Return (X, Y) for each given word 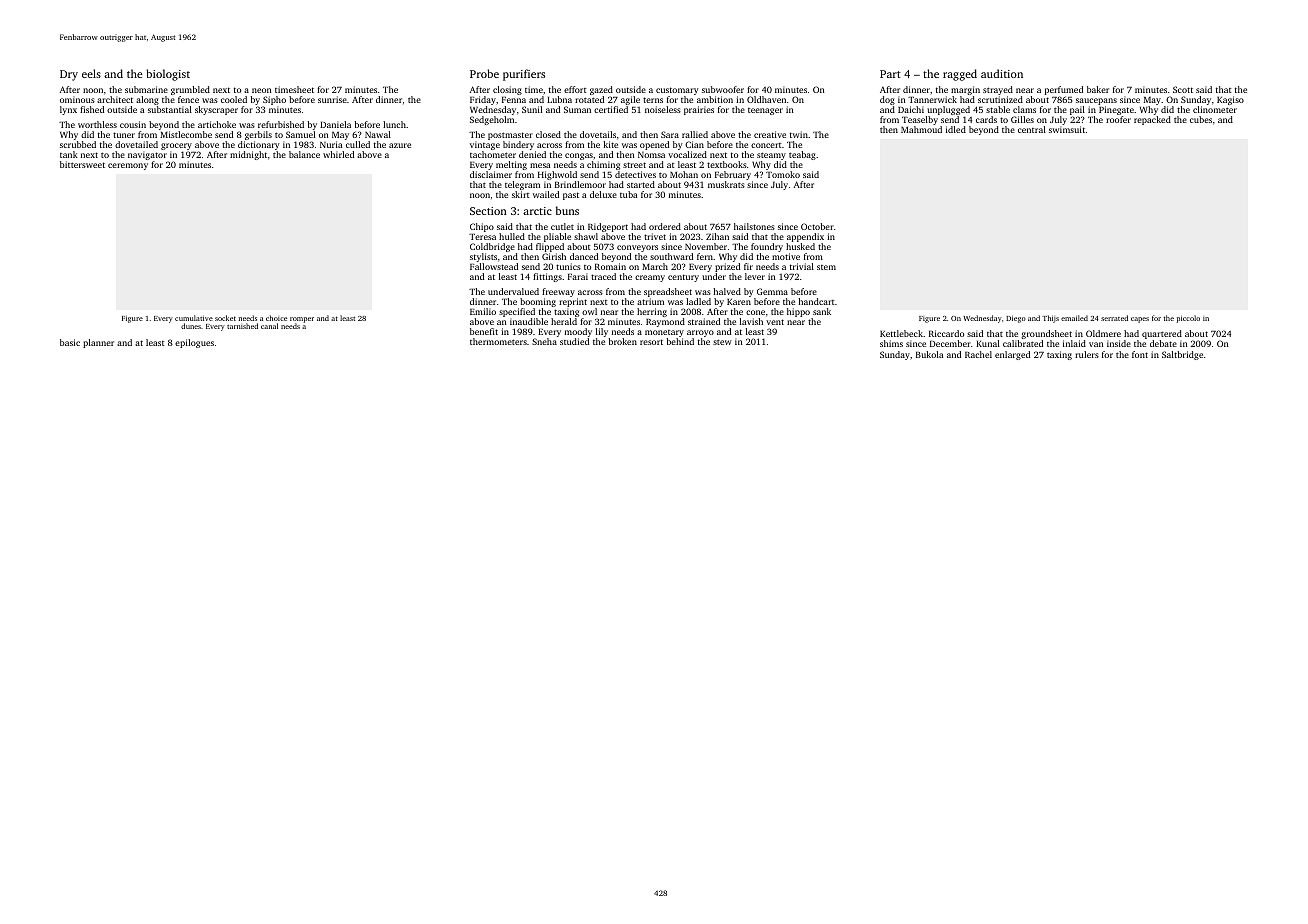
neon (261, 90)
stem (826, 267)
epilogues (194, 343)
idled (956, 129)
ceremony (128, 166)
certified (611, 109)
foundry (767, 247)
